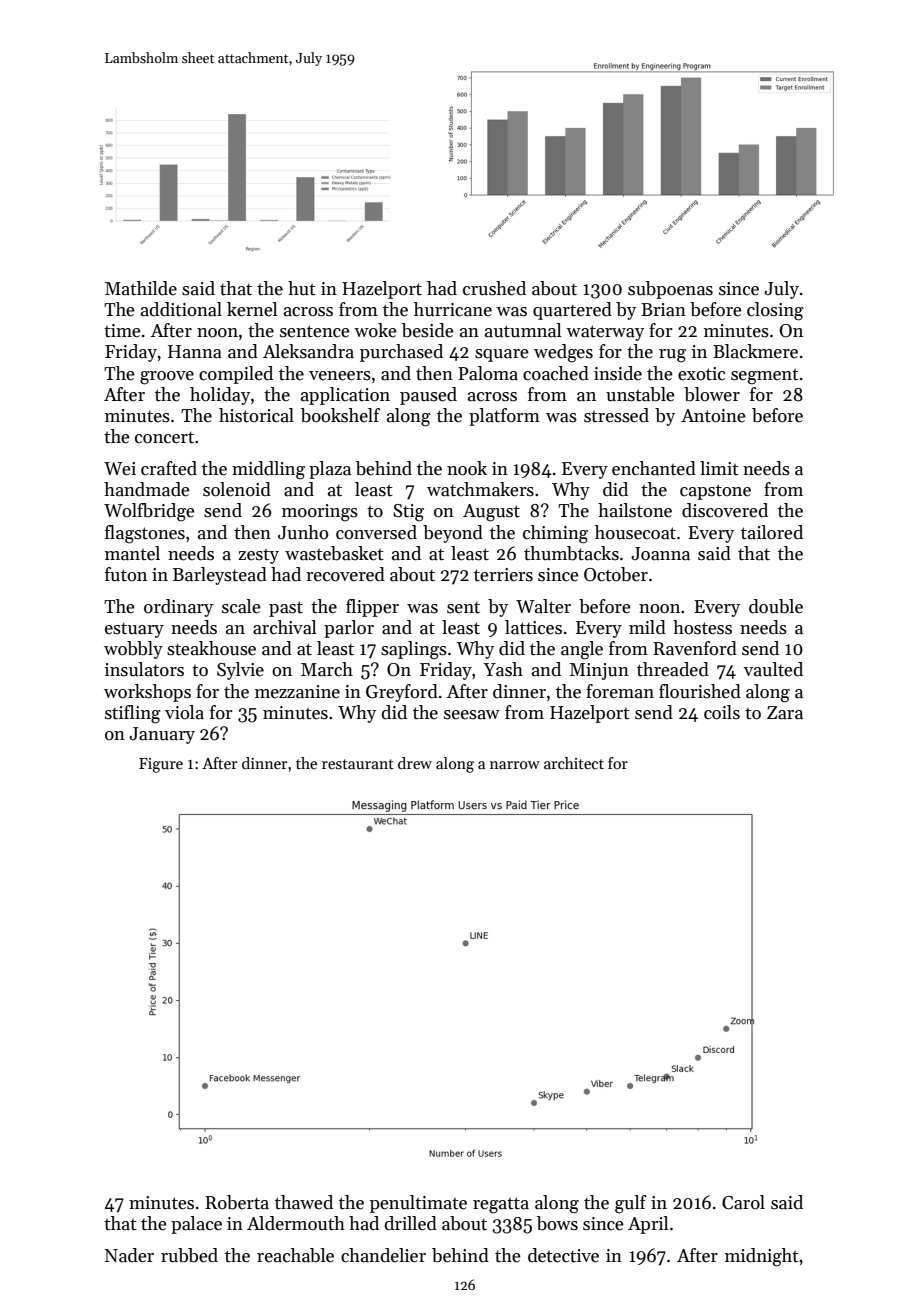 This image has height=1316, width=908. I want to click on regatta, so click(501, 1205).
